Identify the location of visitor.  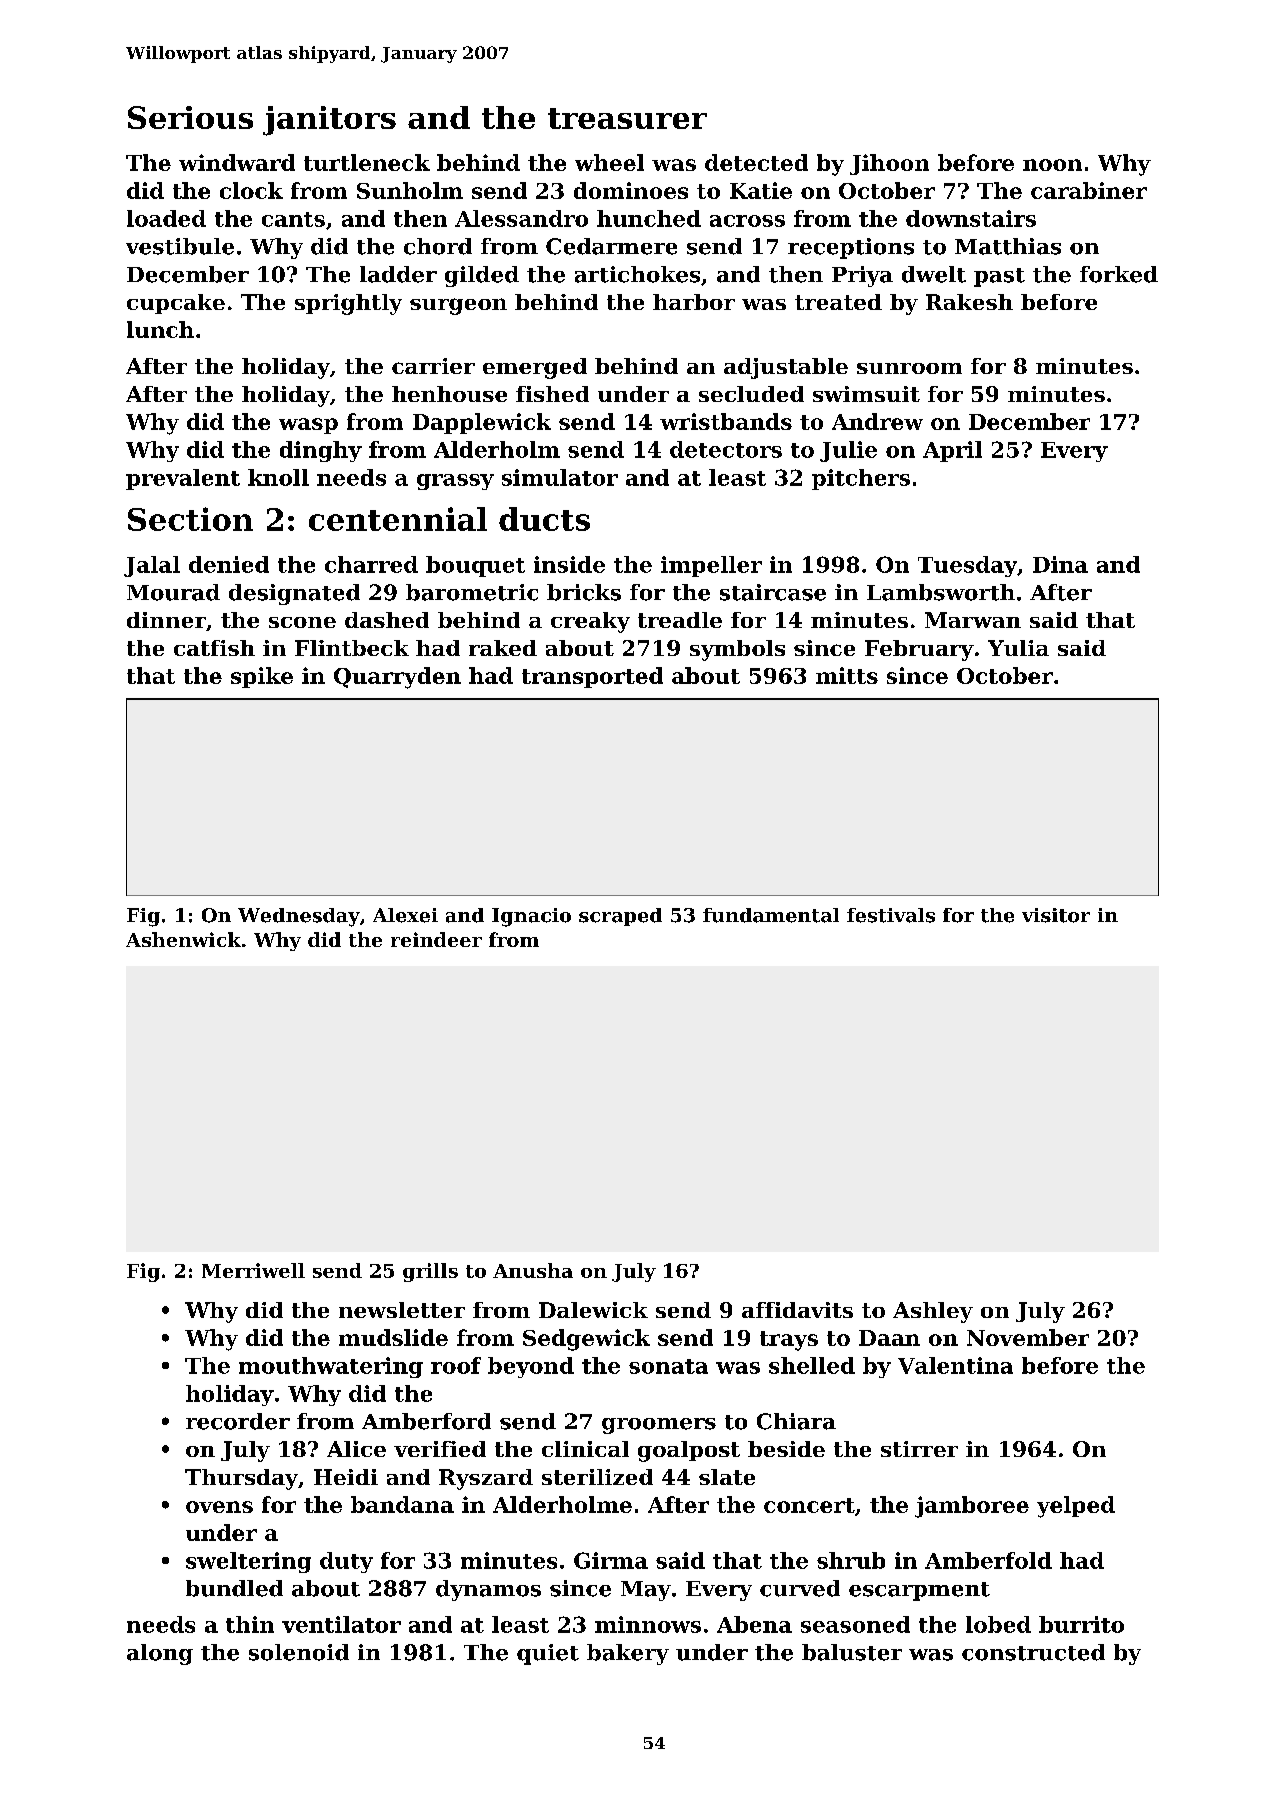
(1056, 915).
